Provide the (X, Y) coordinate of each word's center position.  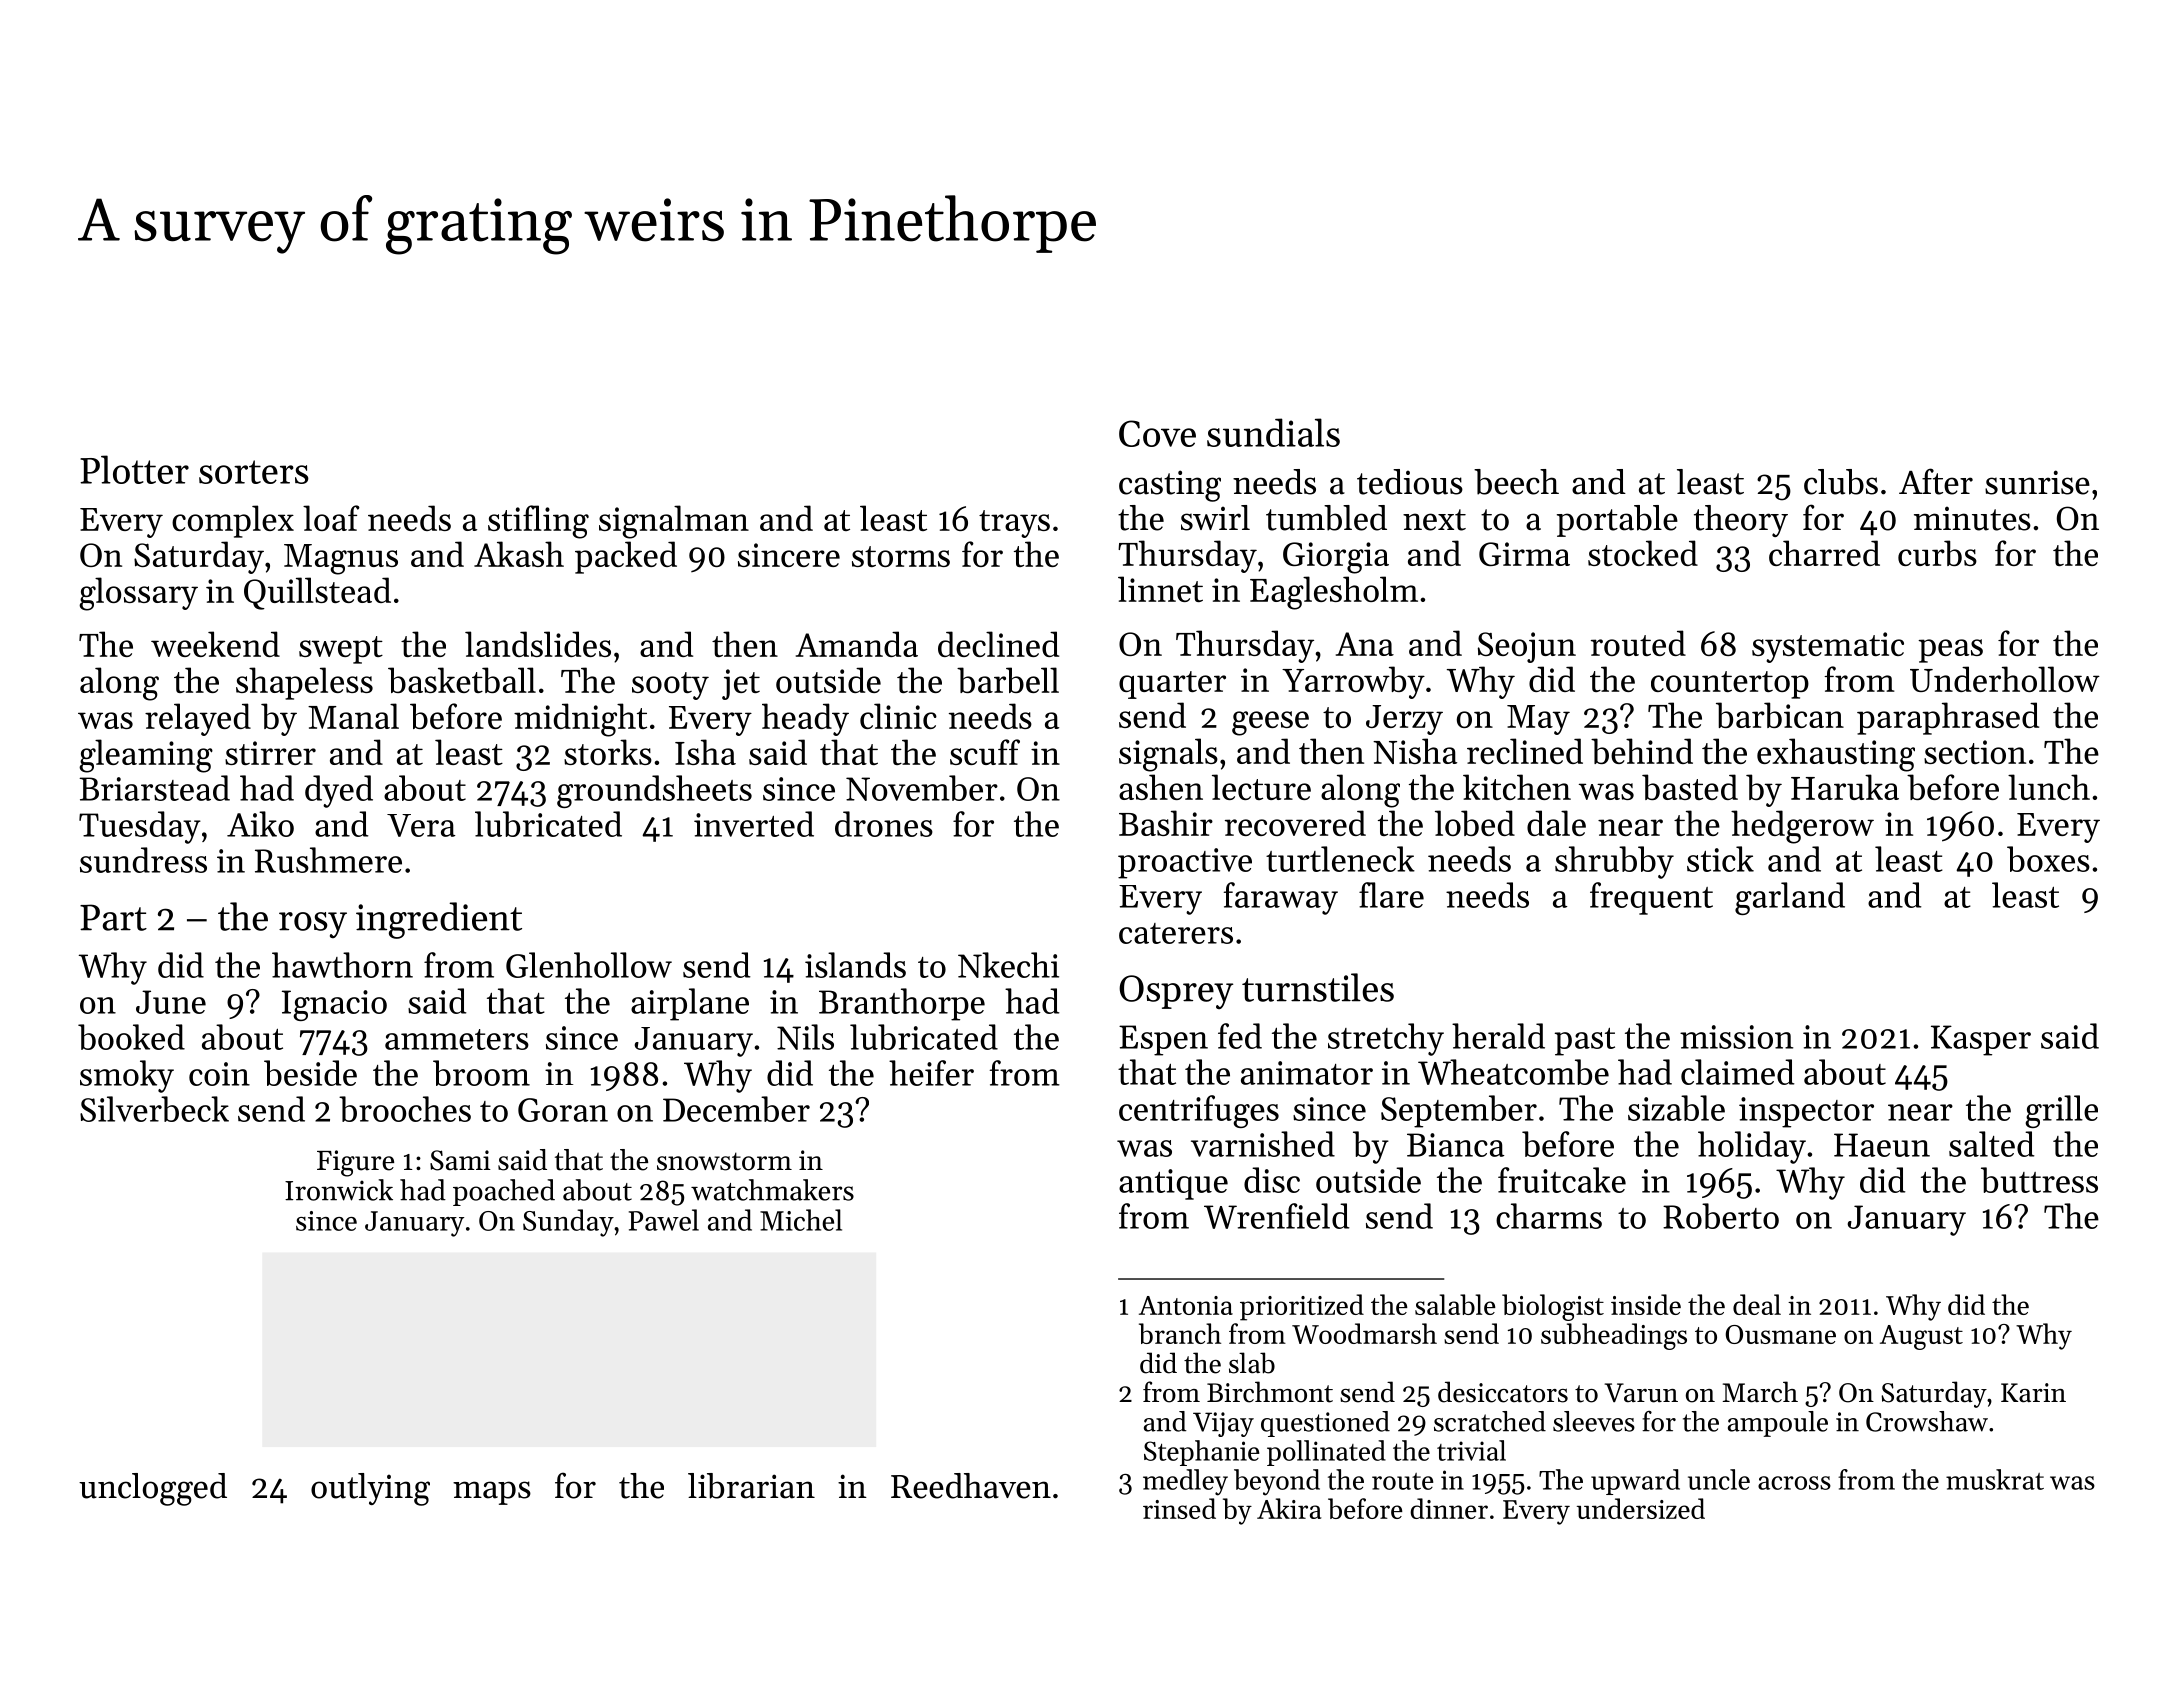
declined (998, 644)
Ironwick (339, 1190)
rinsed (1179, 1508)
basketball (462, 680)
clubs (1841, 482)
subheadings (1614, 1336)
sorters (254, 472)
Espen (1163, 1040)
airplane (690, 1004)
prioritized (1302, 1307)
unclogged (153, 1489)
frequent (1651, 898)
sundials (1273, 432)
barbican (1780, 715)
